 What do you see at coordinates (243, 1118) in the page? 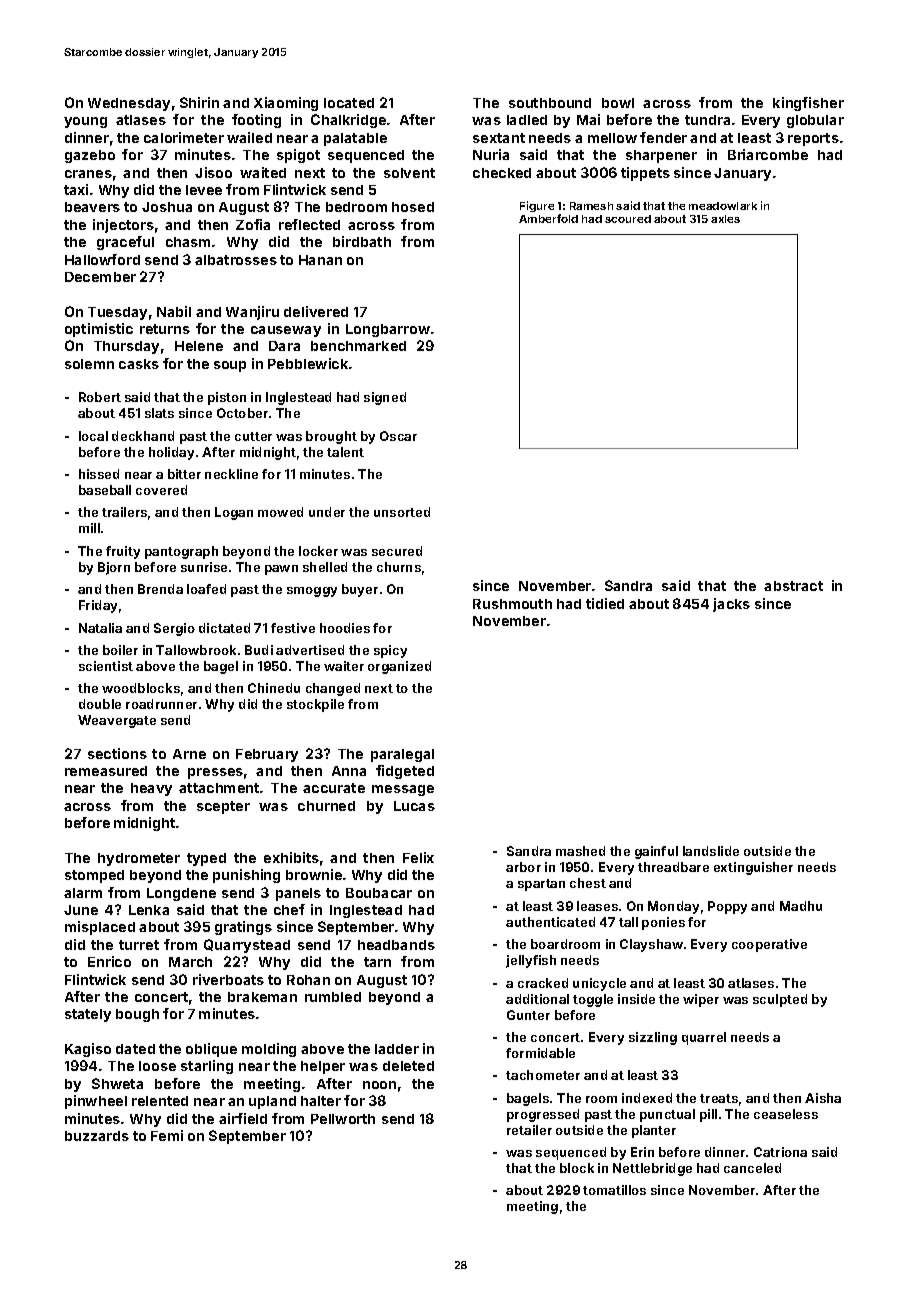
I see `airfield` at bounding box center [243, 1118].
